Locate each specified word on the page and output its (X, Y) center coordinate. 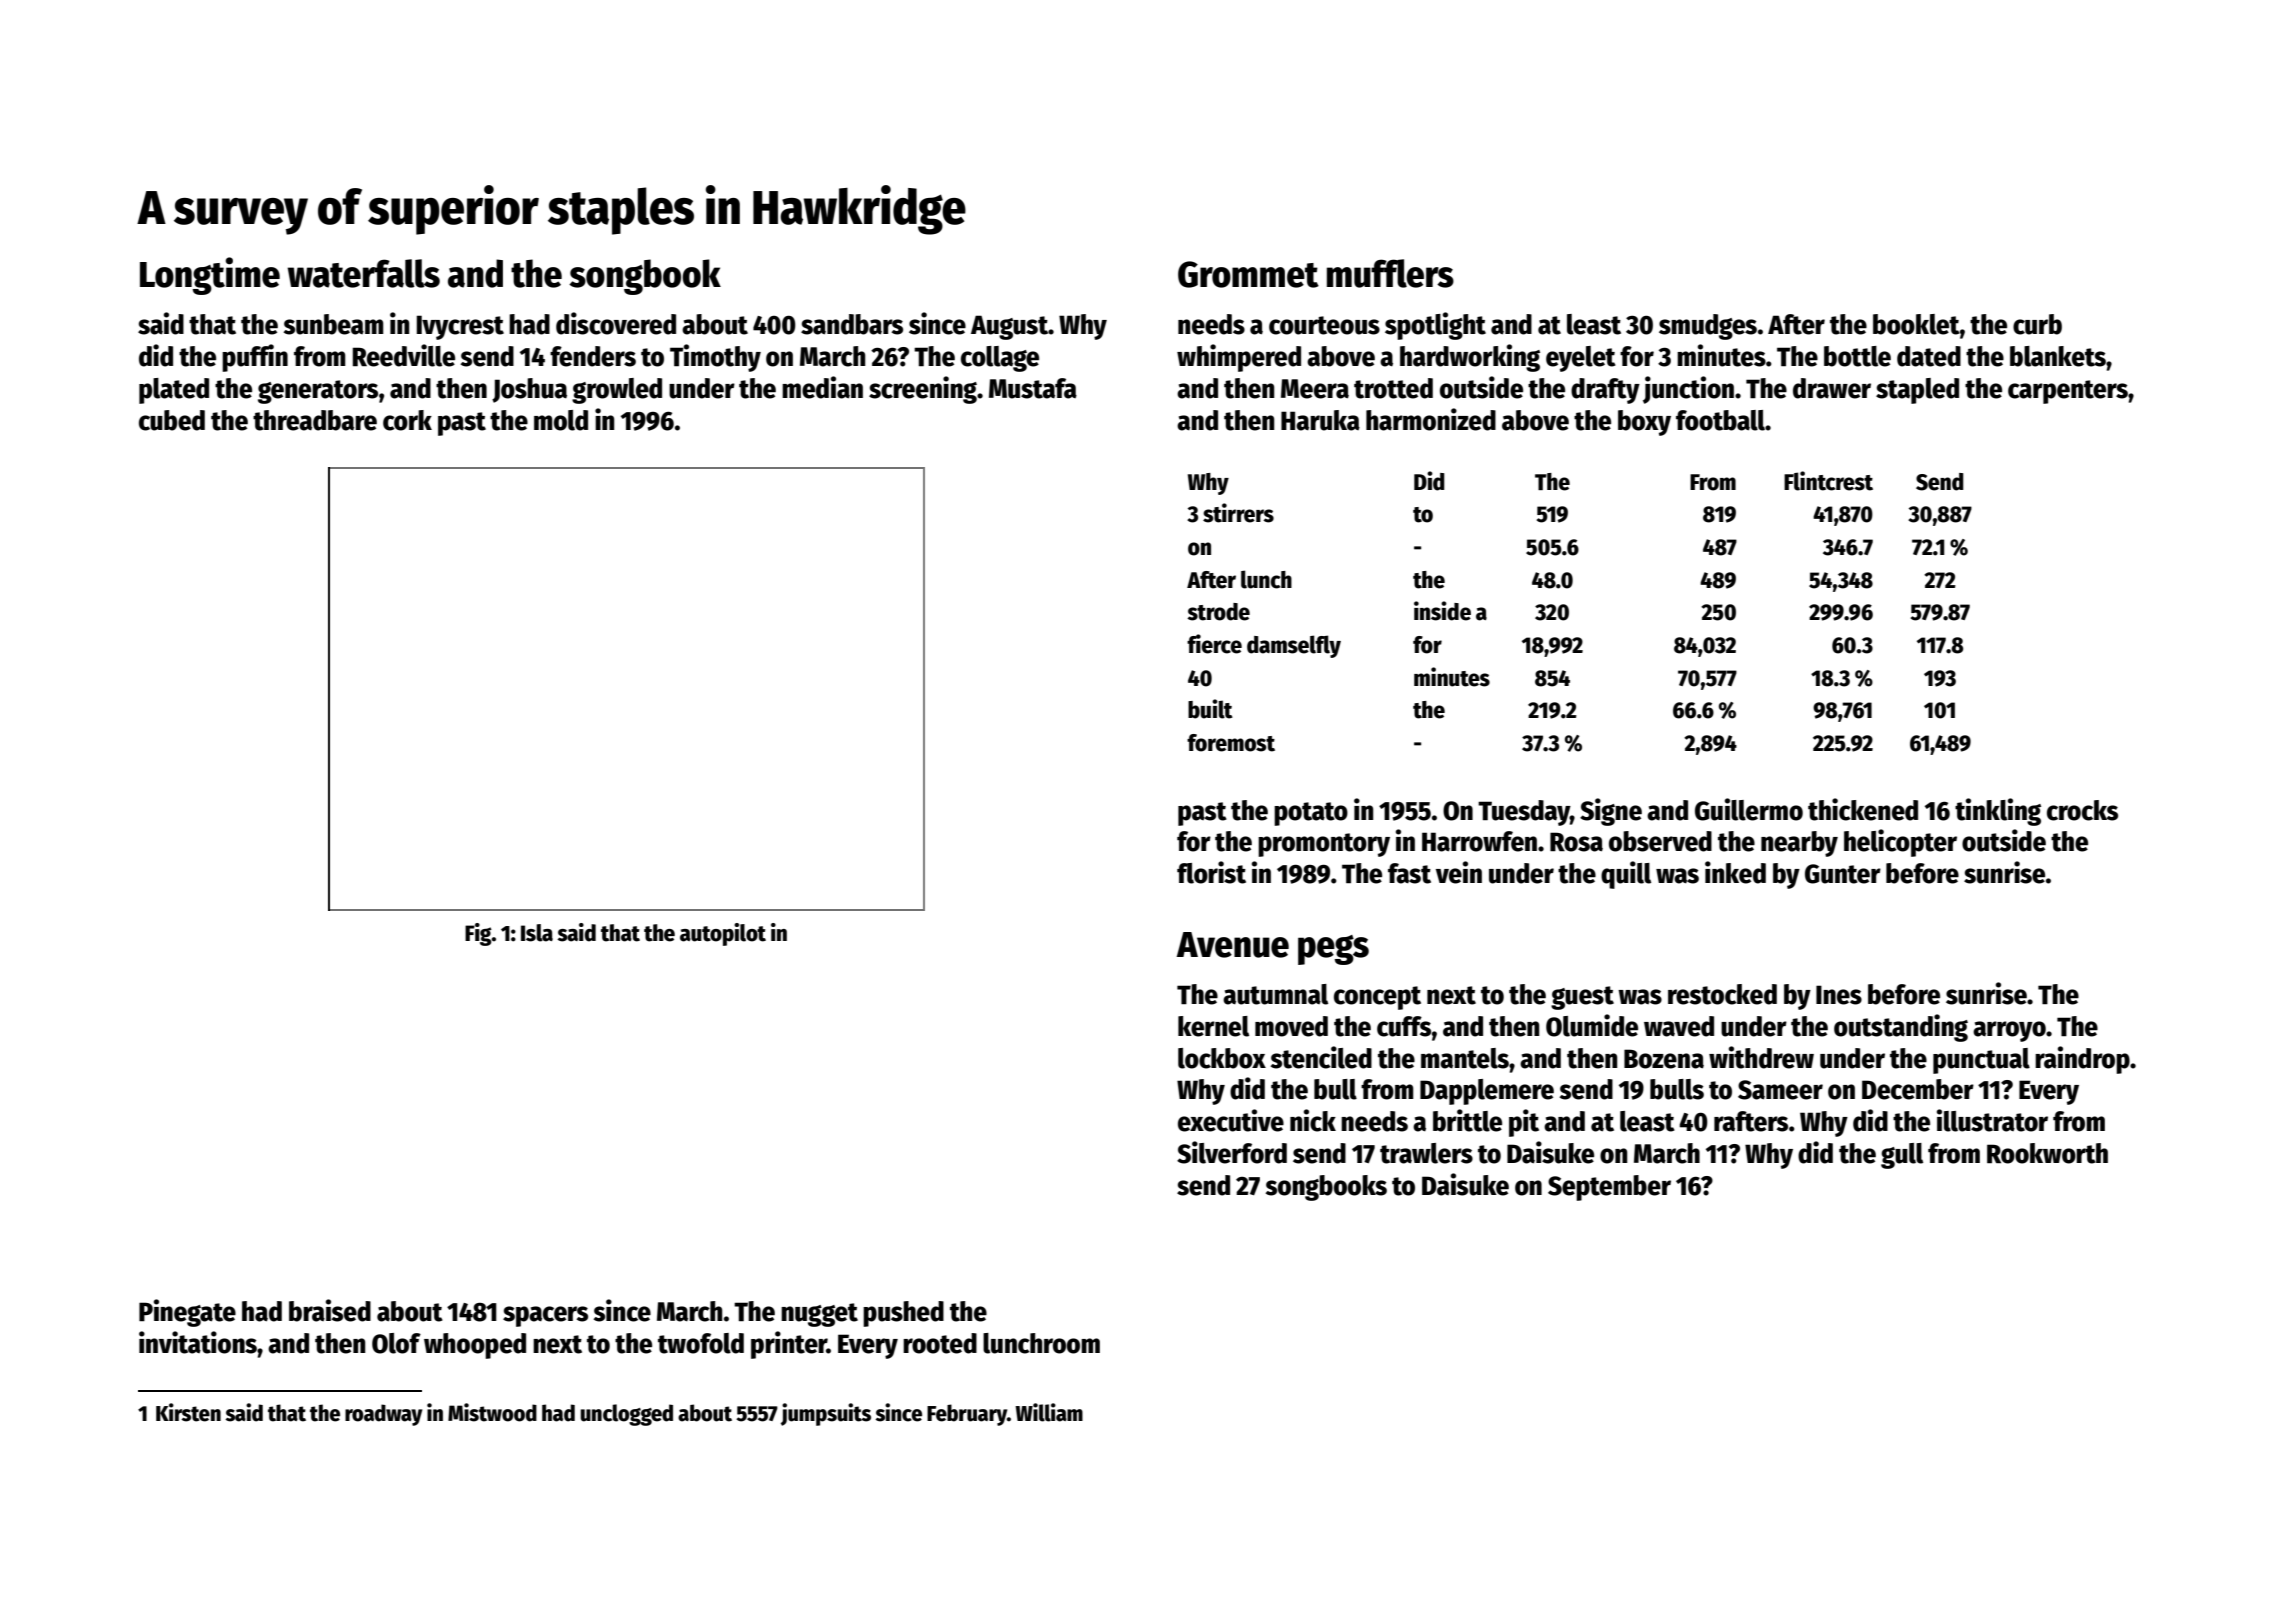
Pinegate (187, 1313)
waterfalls (363, 273)
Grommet (1248, 274)
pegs (1333, 950)
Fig (478, 934)
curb (2037, 324)
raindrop (2082, 1060)
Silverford (1232, 1152)
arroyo (2009, 1031)
